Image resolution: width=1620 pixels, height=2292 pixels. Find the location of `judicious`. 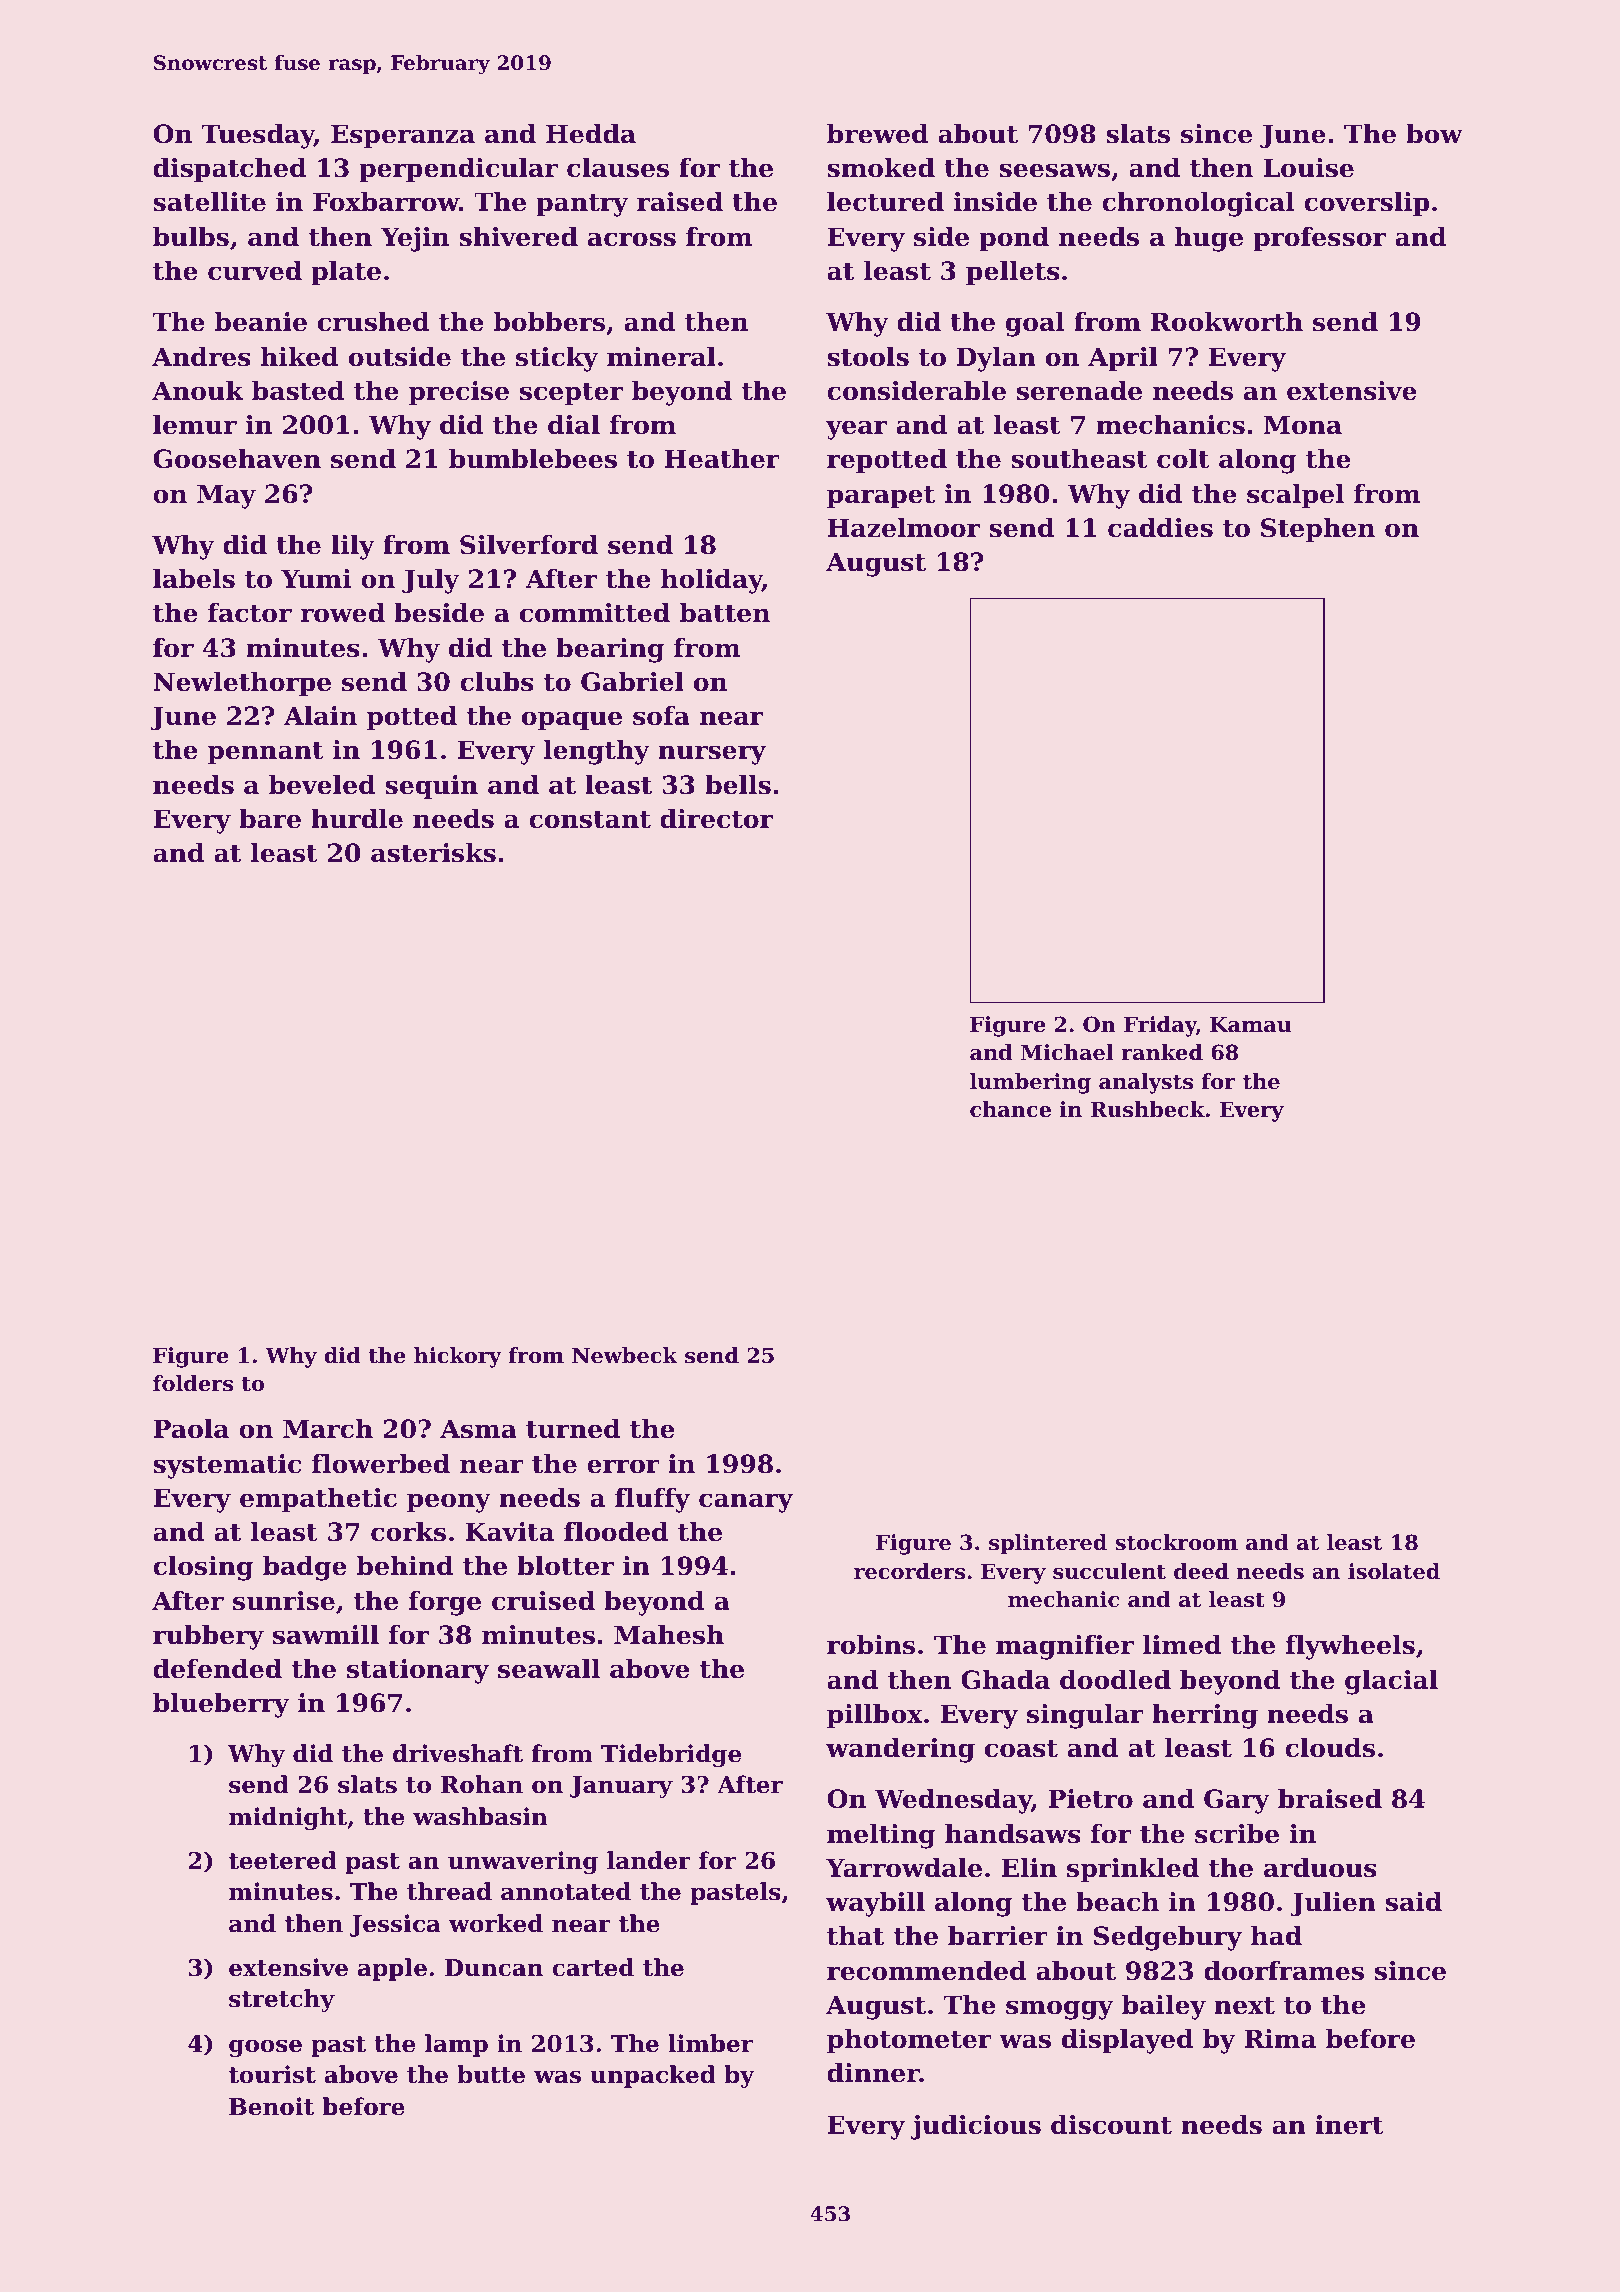

judicious is located at coordinates (976, 2127).
